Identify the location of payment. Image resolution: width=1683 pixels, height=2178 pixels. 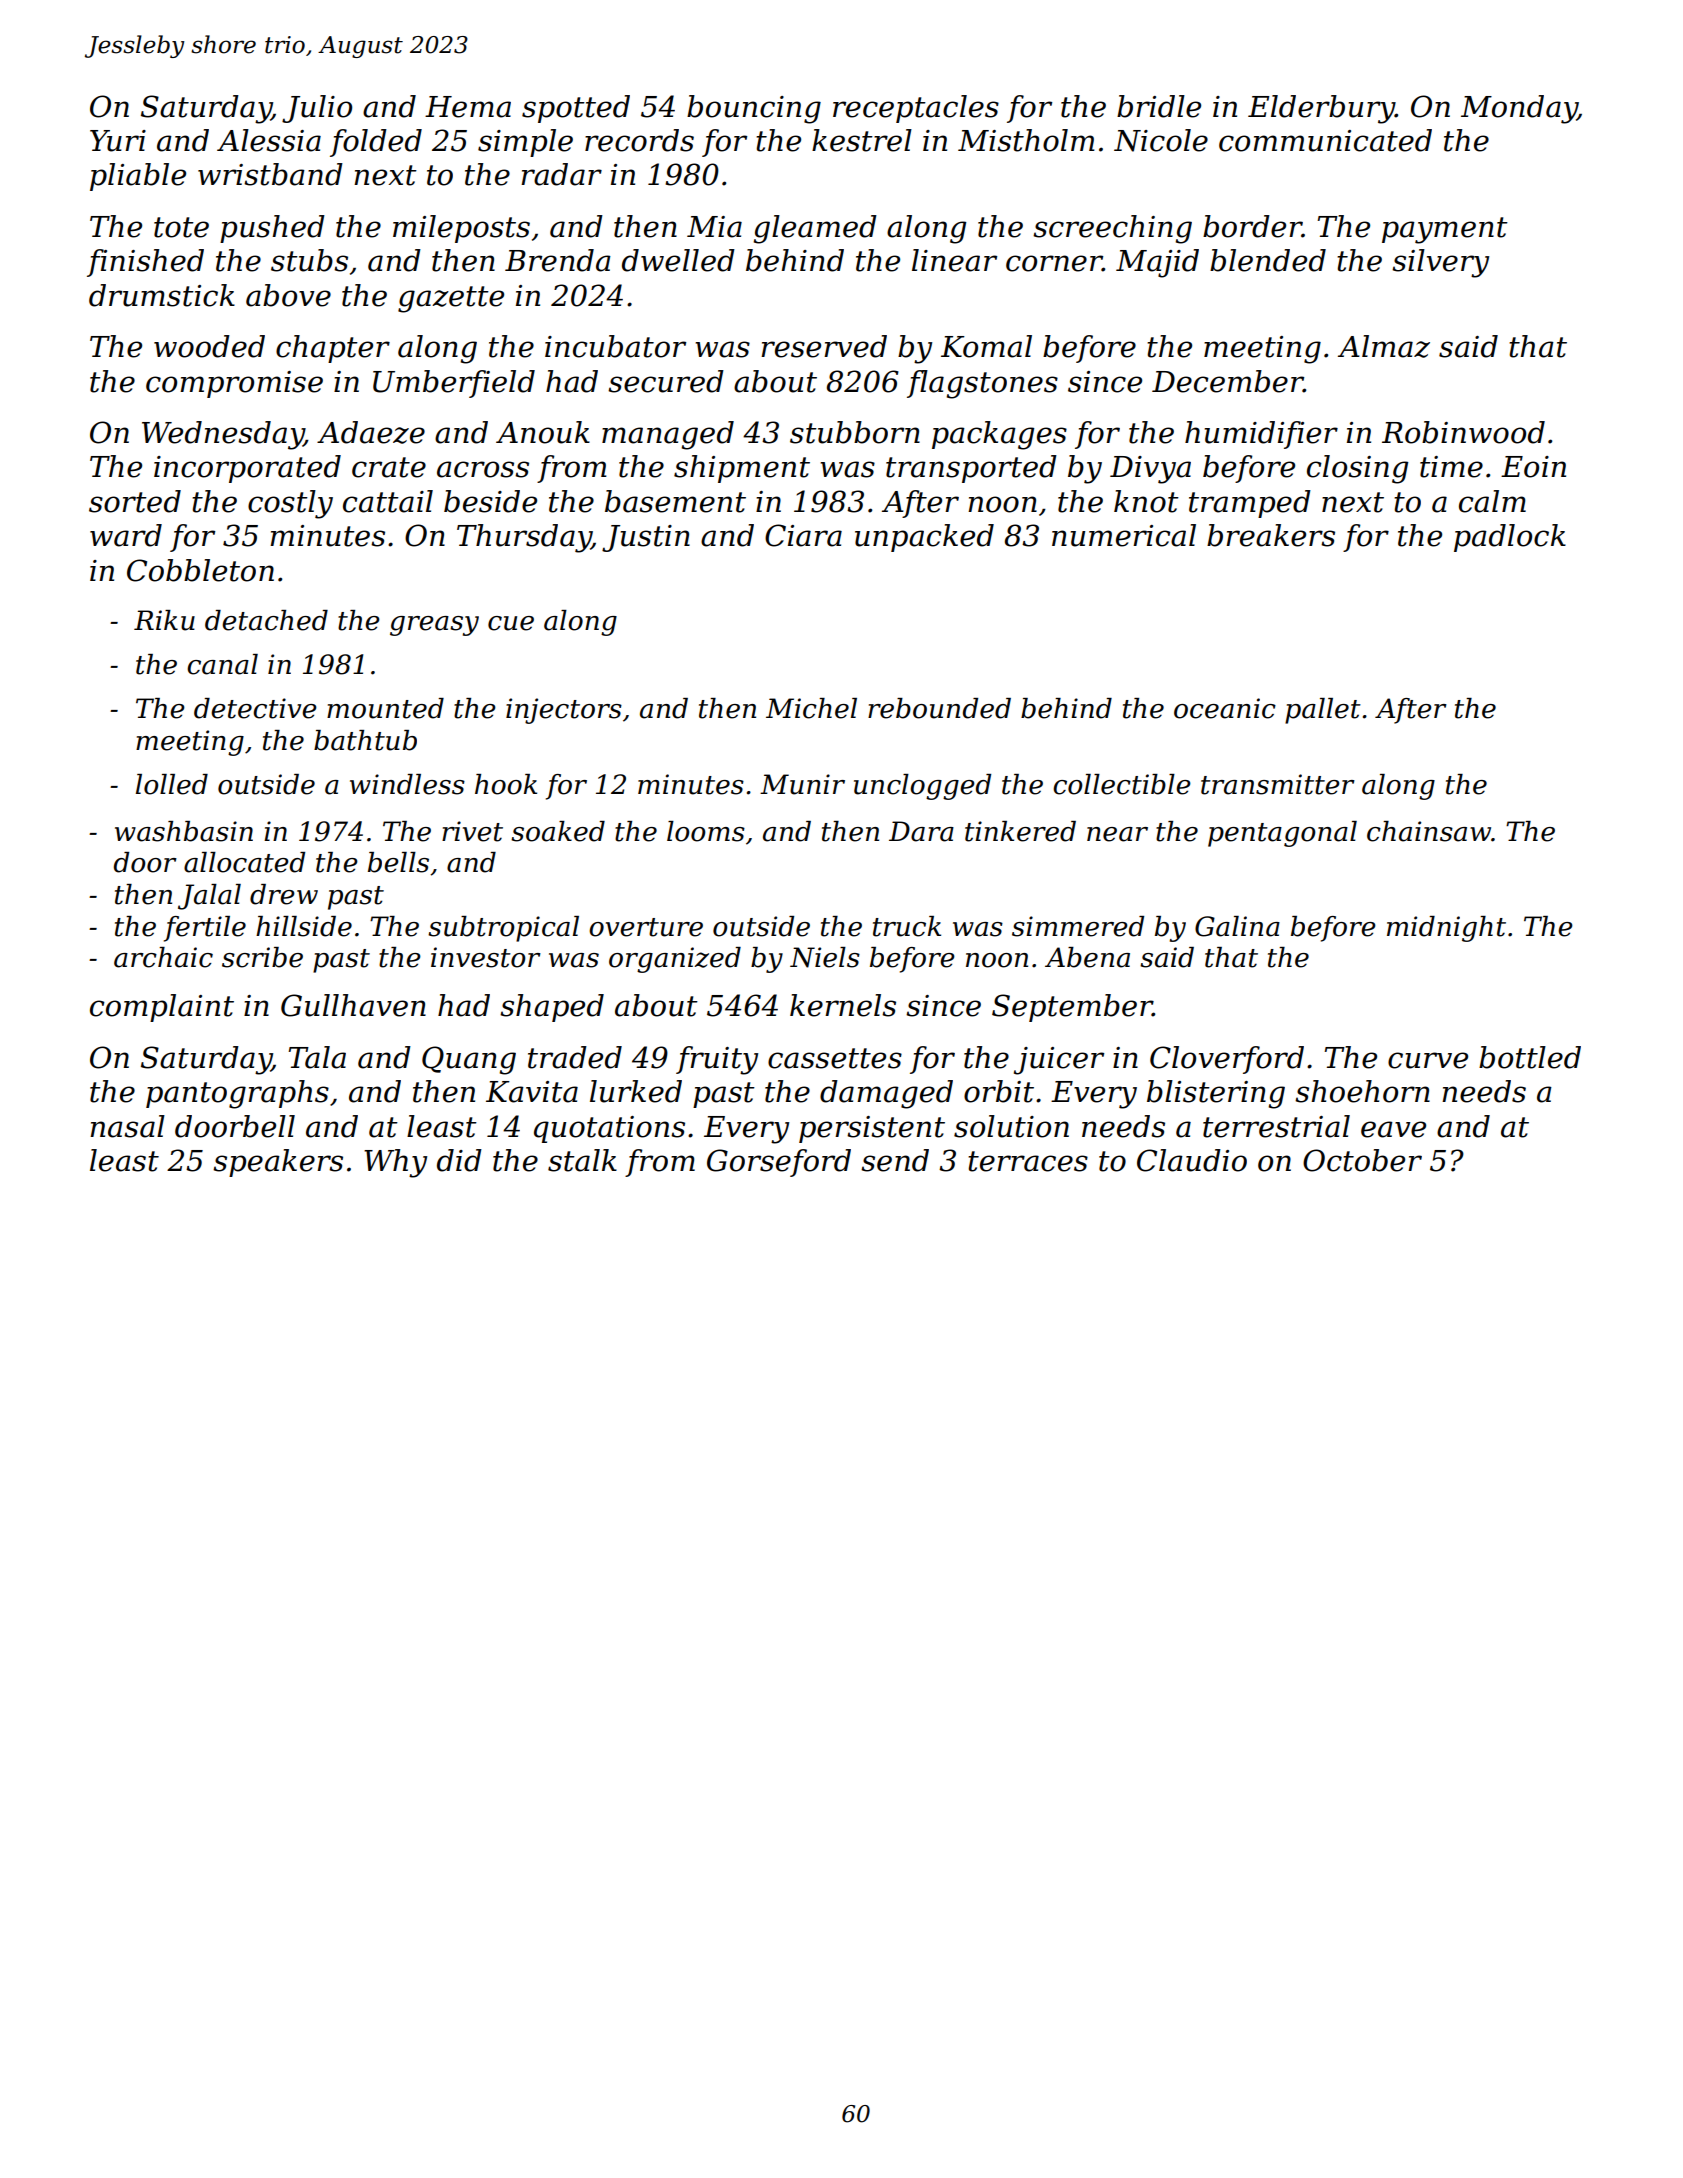
(1445, 230).
